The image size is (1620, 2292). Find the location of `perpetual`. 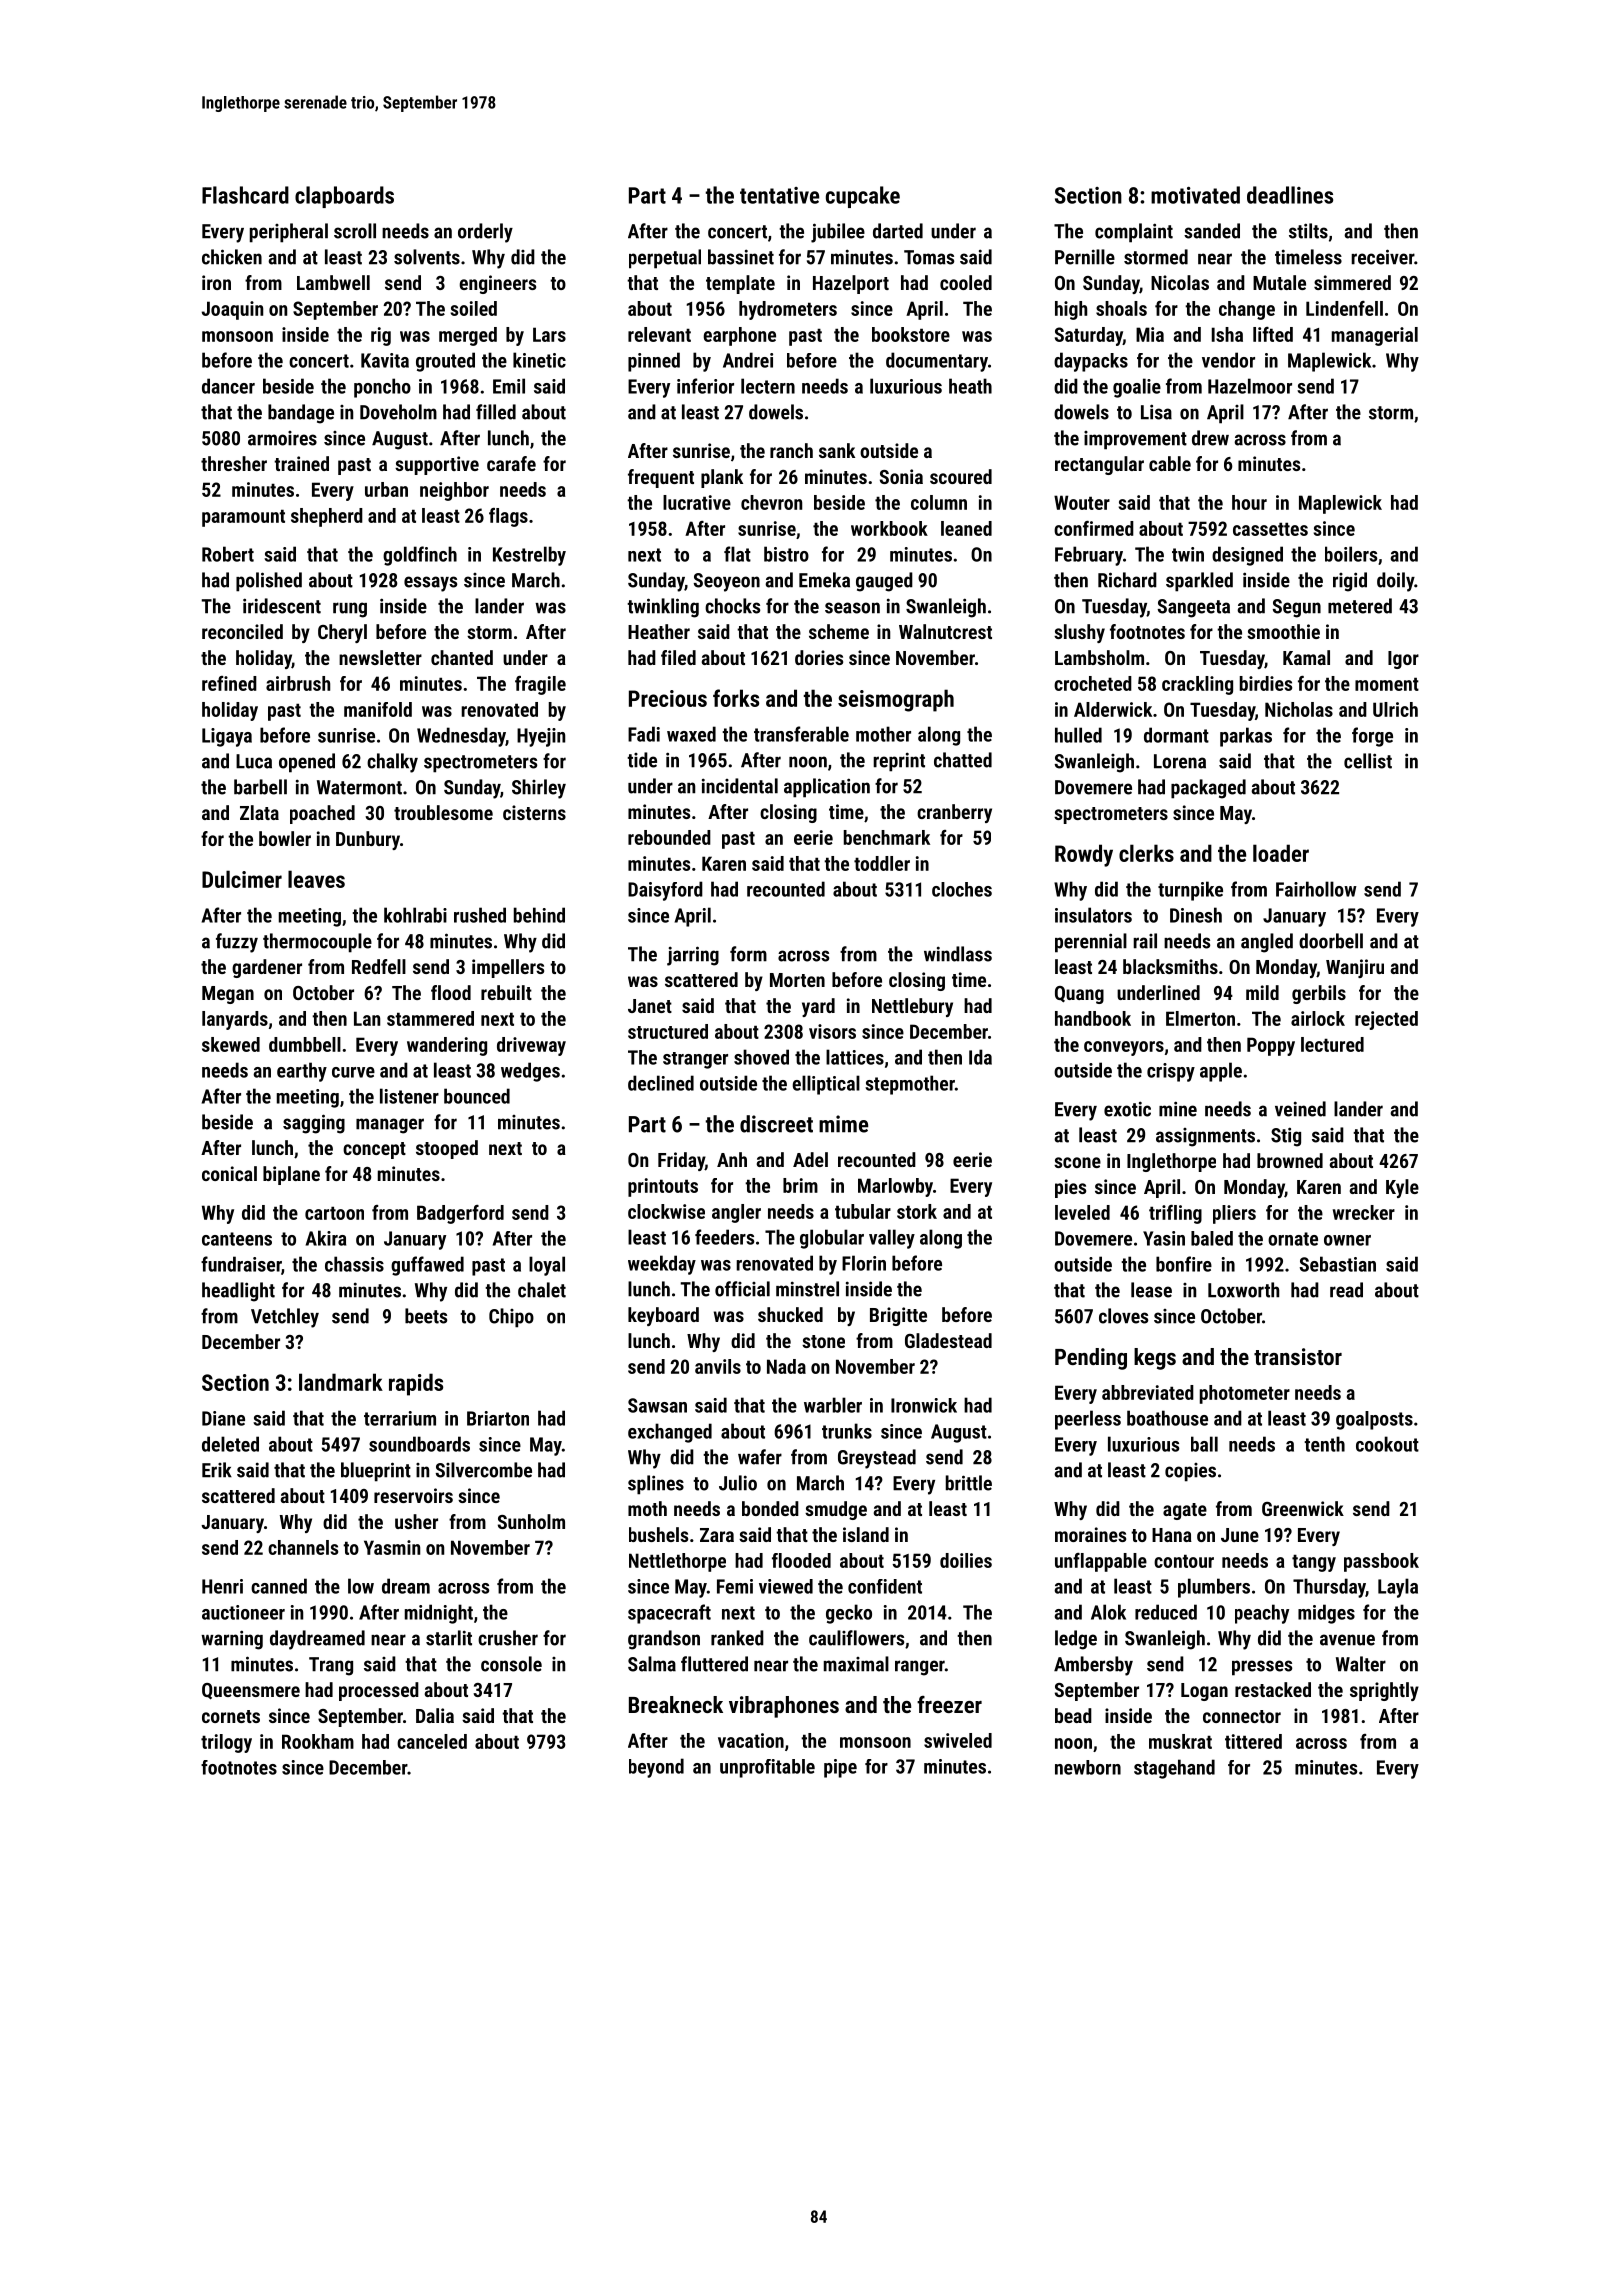

perpetual is located at coordinates (665, 259).
